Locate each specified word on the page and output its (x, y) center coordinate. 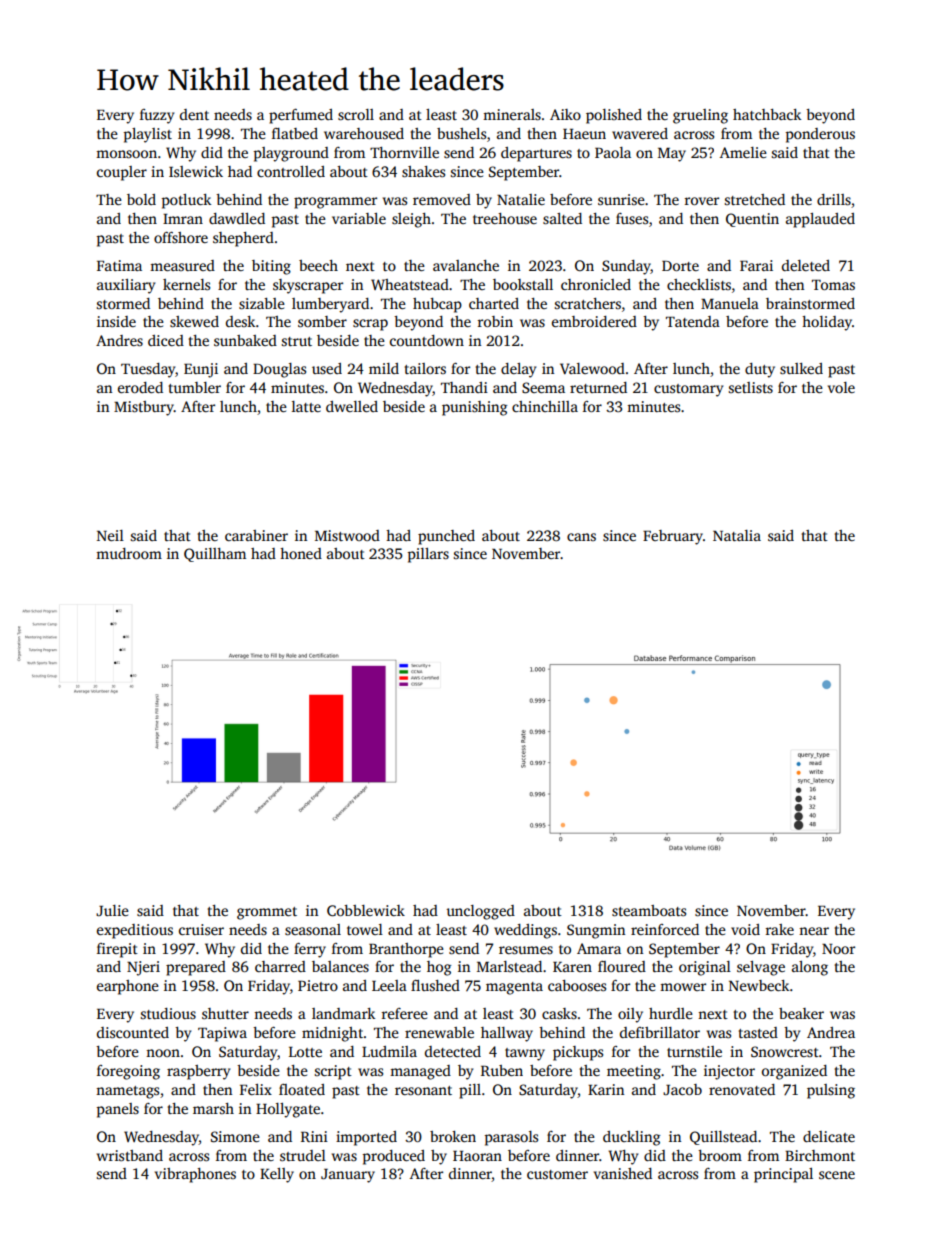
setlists (751, 387)
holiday (827, 323)
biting (271, 267)
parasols (511, 1138)
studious (168, 1013)
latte (306, 406)
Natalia (737, 535)
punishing (474, 408)
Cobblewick (366, 910)
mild (384, 368)
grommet (267, 913)
